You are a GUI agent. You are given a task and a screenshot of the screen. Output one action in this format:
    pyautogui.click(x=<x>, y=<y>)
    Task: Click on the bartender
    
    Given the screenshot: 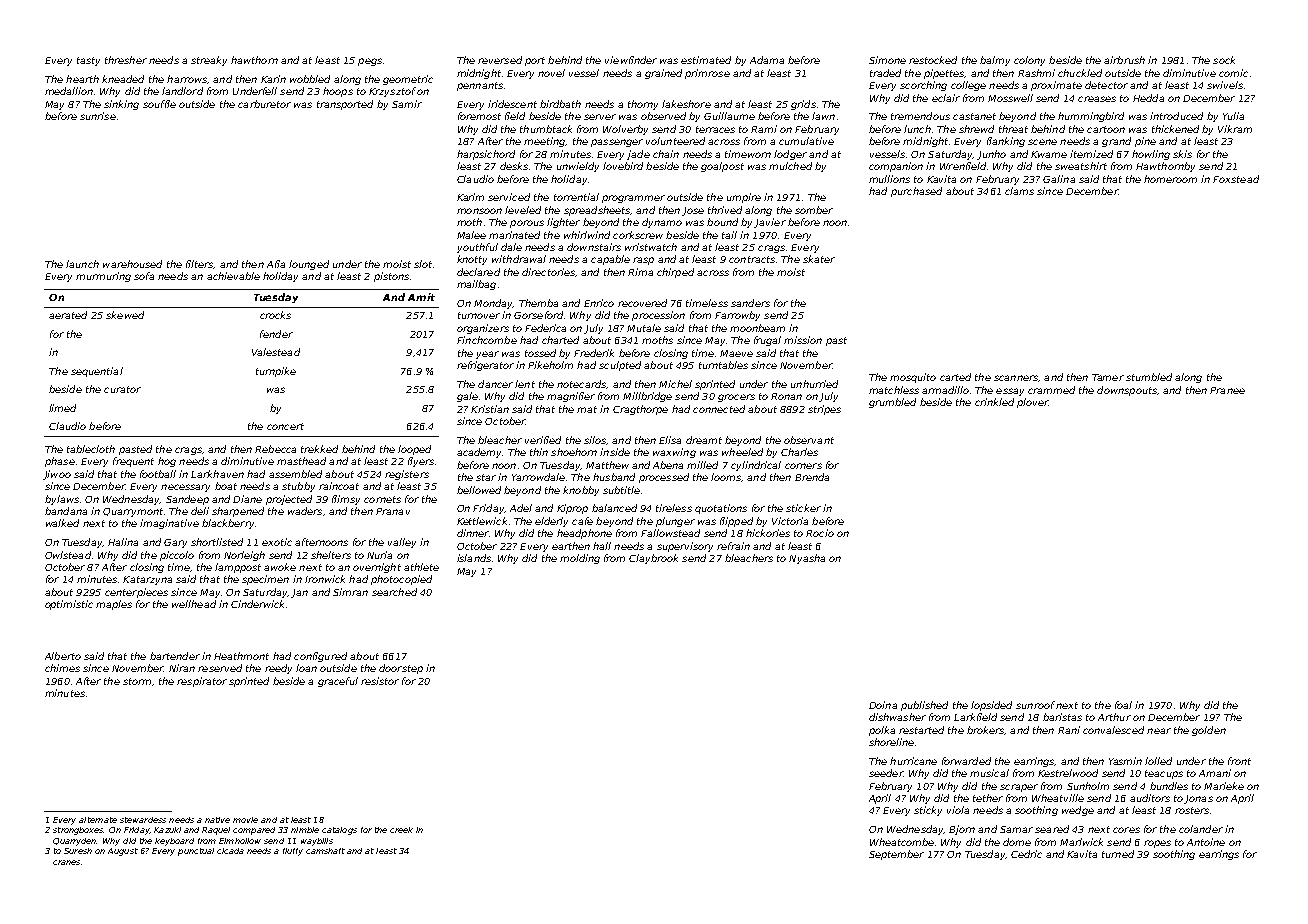 What is the action you would take?
    pyautogui.click(x=175, y=656)
